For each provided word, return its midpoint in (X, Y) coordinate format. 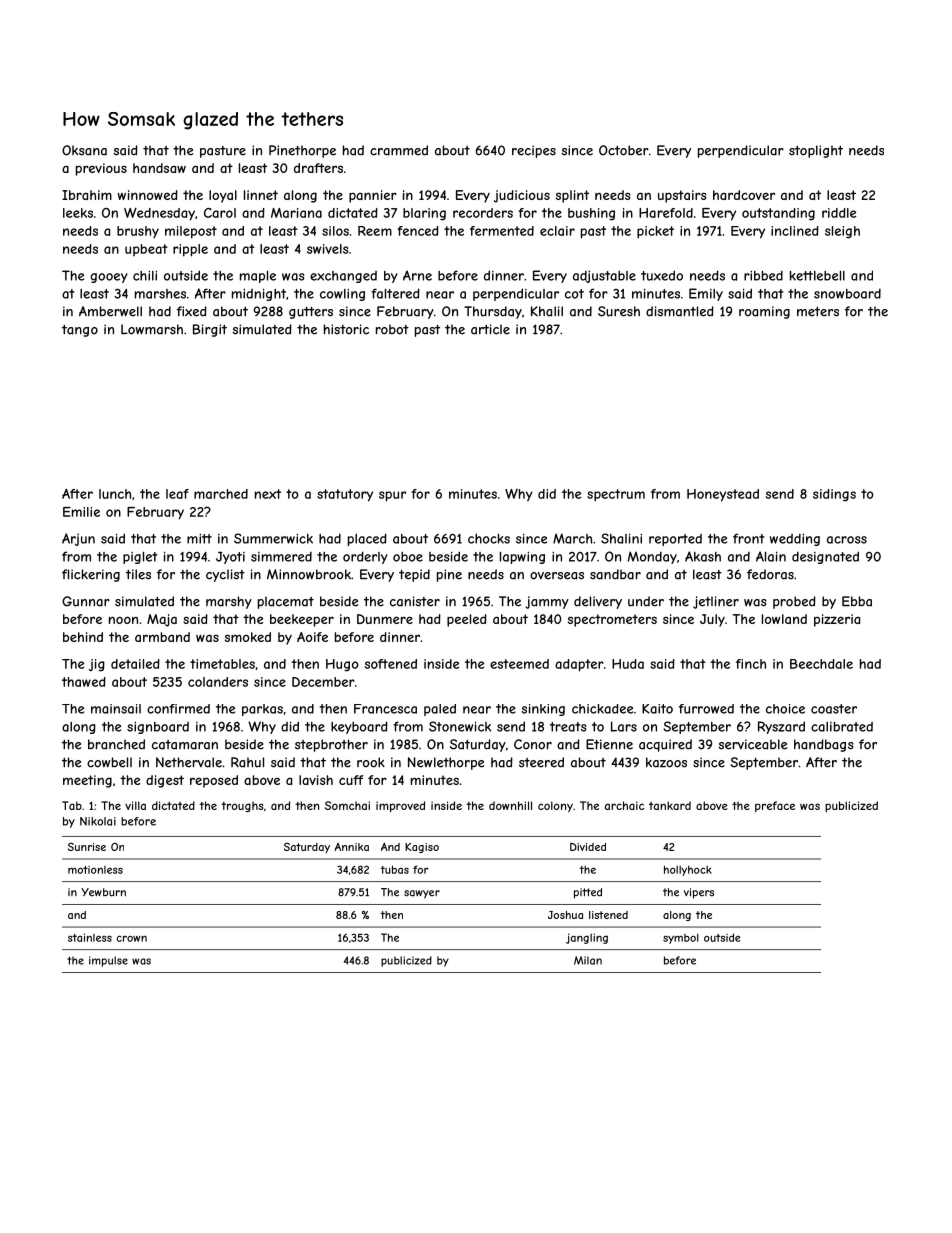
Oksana (84, 150)
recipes (534, 151)
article (490, 329)
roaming (764, 312)
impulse (108, 961)
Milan (588, 960)
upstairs (682, 196)
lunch (115, 494)
